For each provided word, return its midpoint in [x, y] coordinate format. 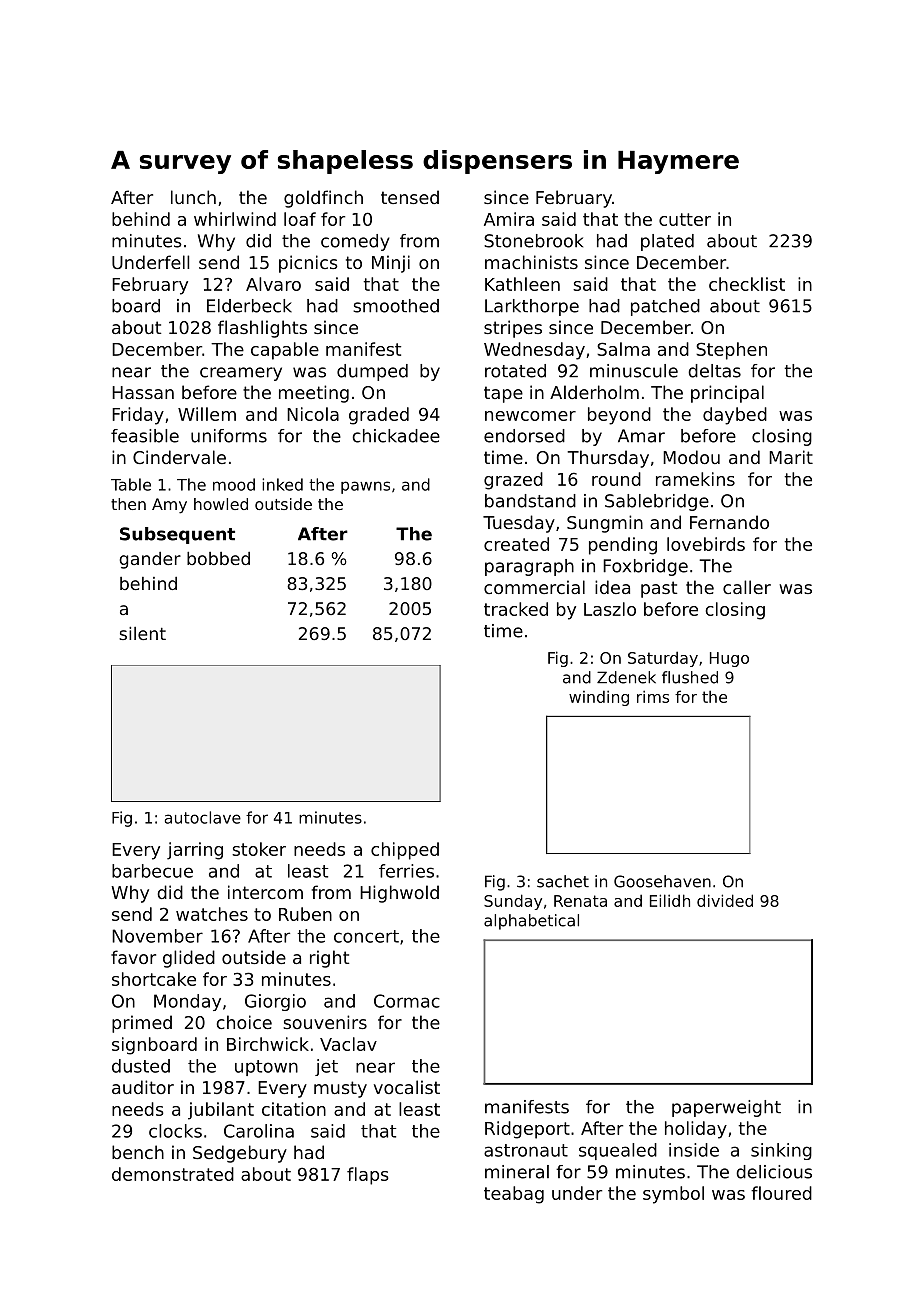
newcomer [530, 416]
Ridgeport [527, 1130]
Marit [791, 457]
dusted [141, 1066]
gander [150, 560]
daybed [735, 416]
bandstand [530, 501]
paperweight [726, 1108]
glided [189, 959]
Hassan [143, 392]
